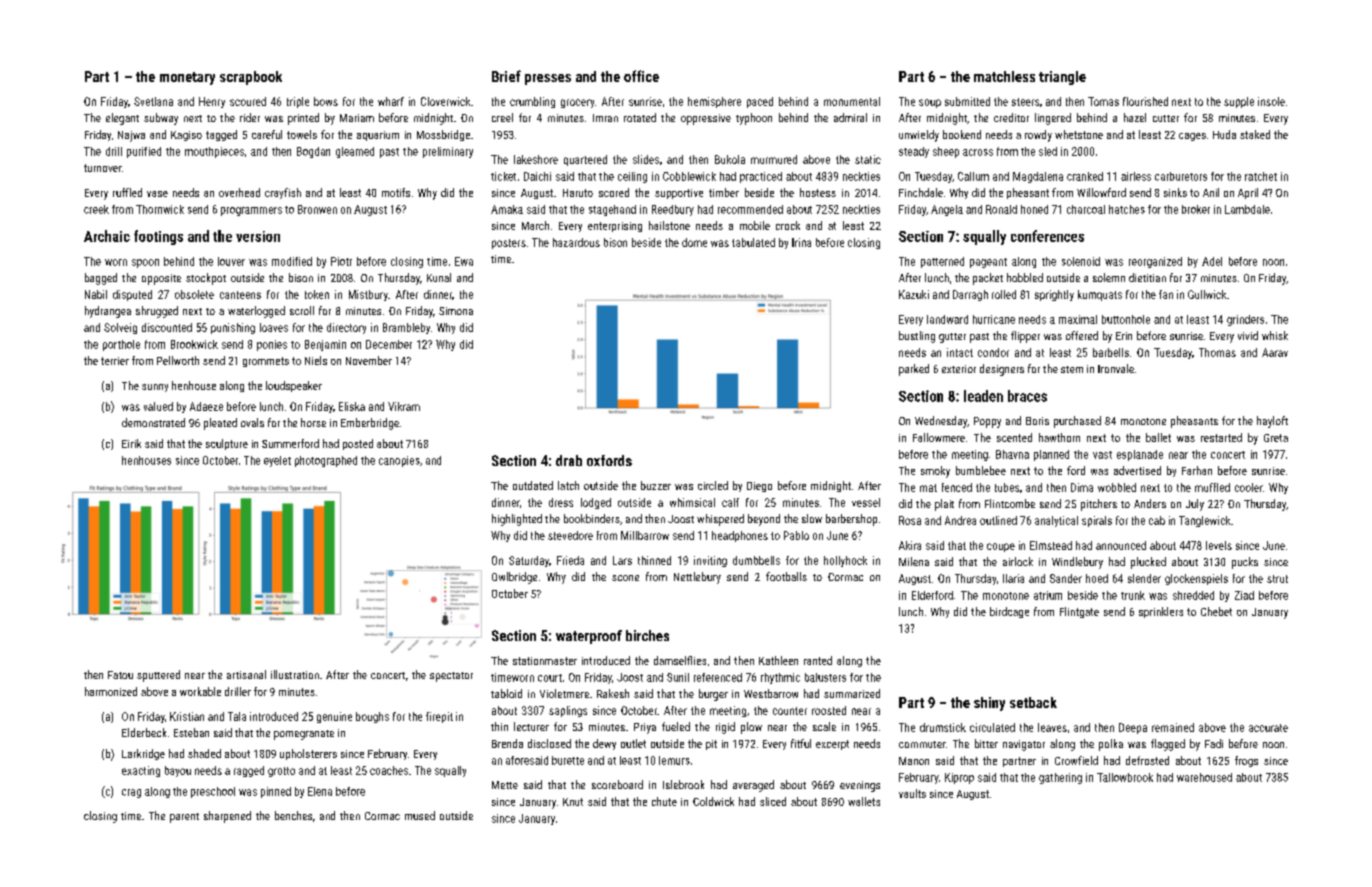 This screenshot has height=887, width=1372. What do you see at coordinates (1192, 137) in the screenshot?
I see `cages` at bounding box center [1192, 137].
